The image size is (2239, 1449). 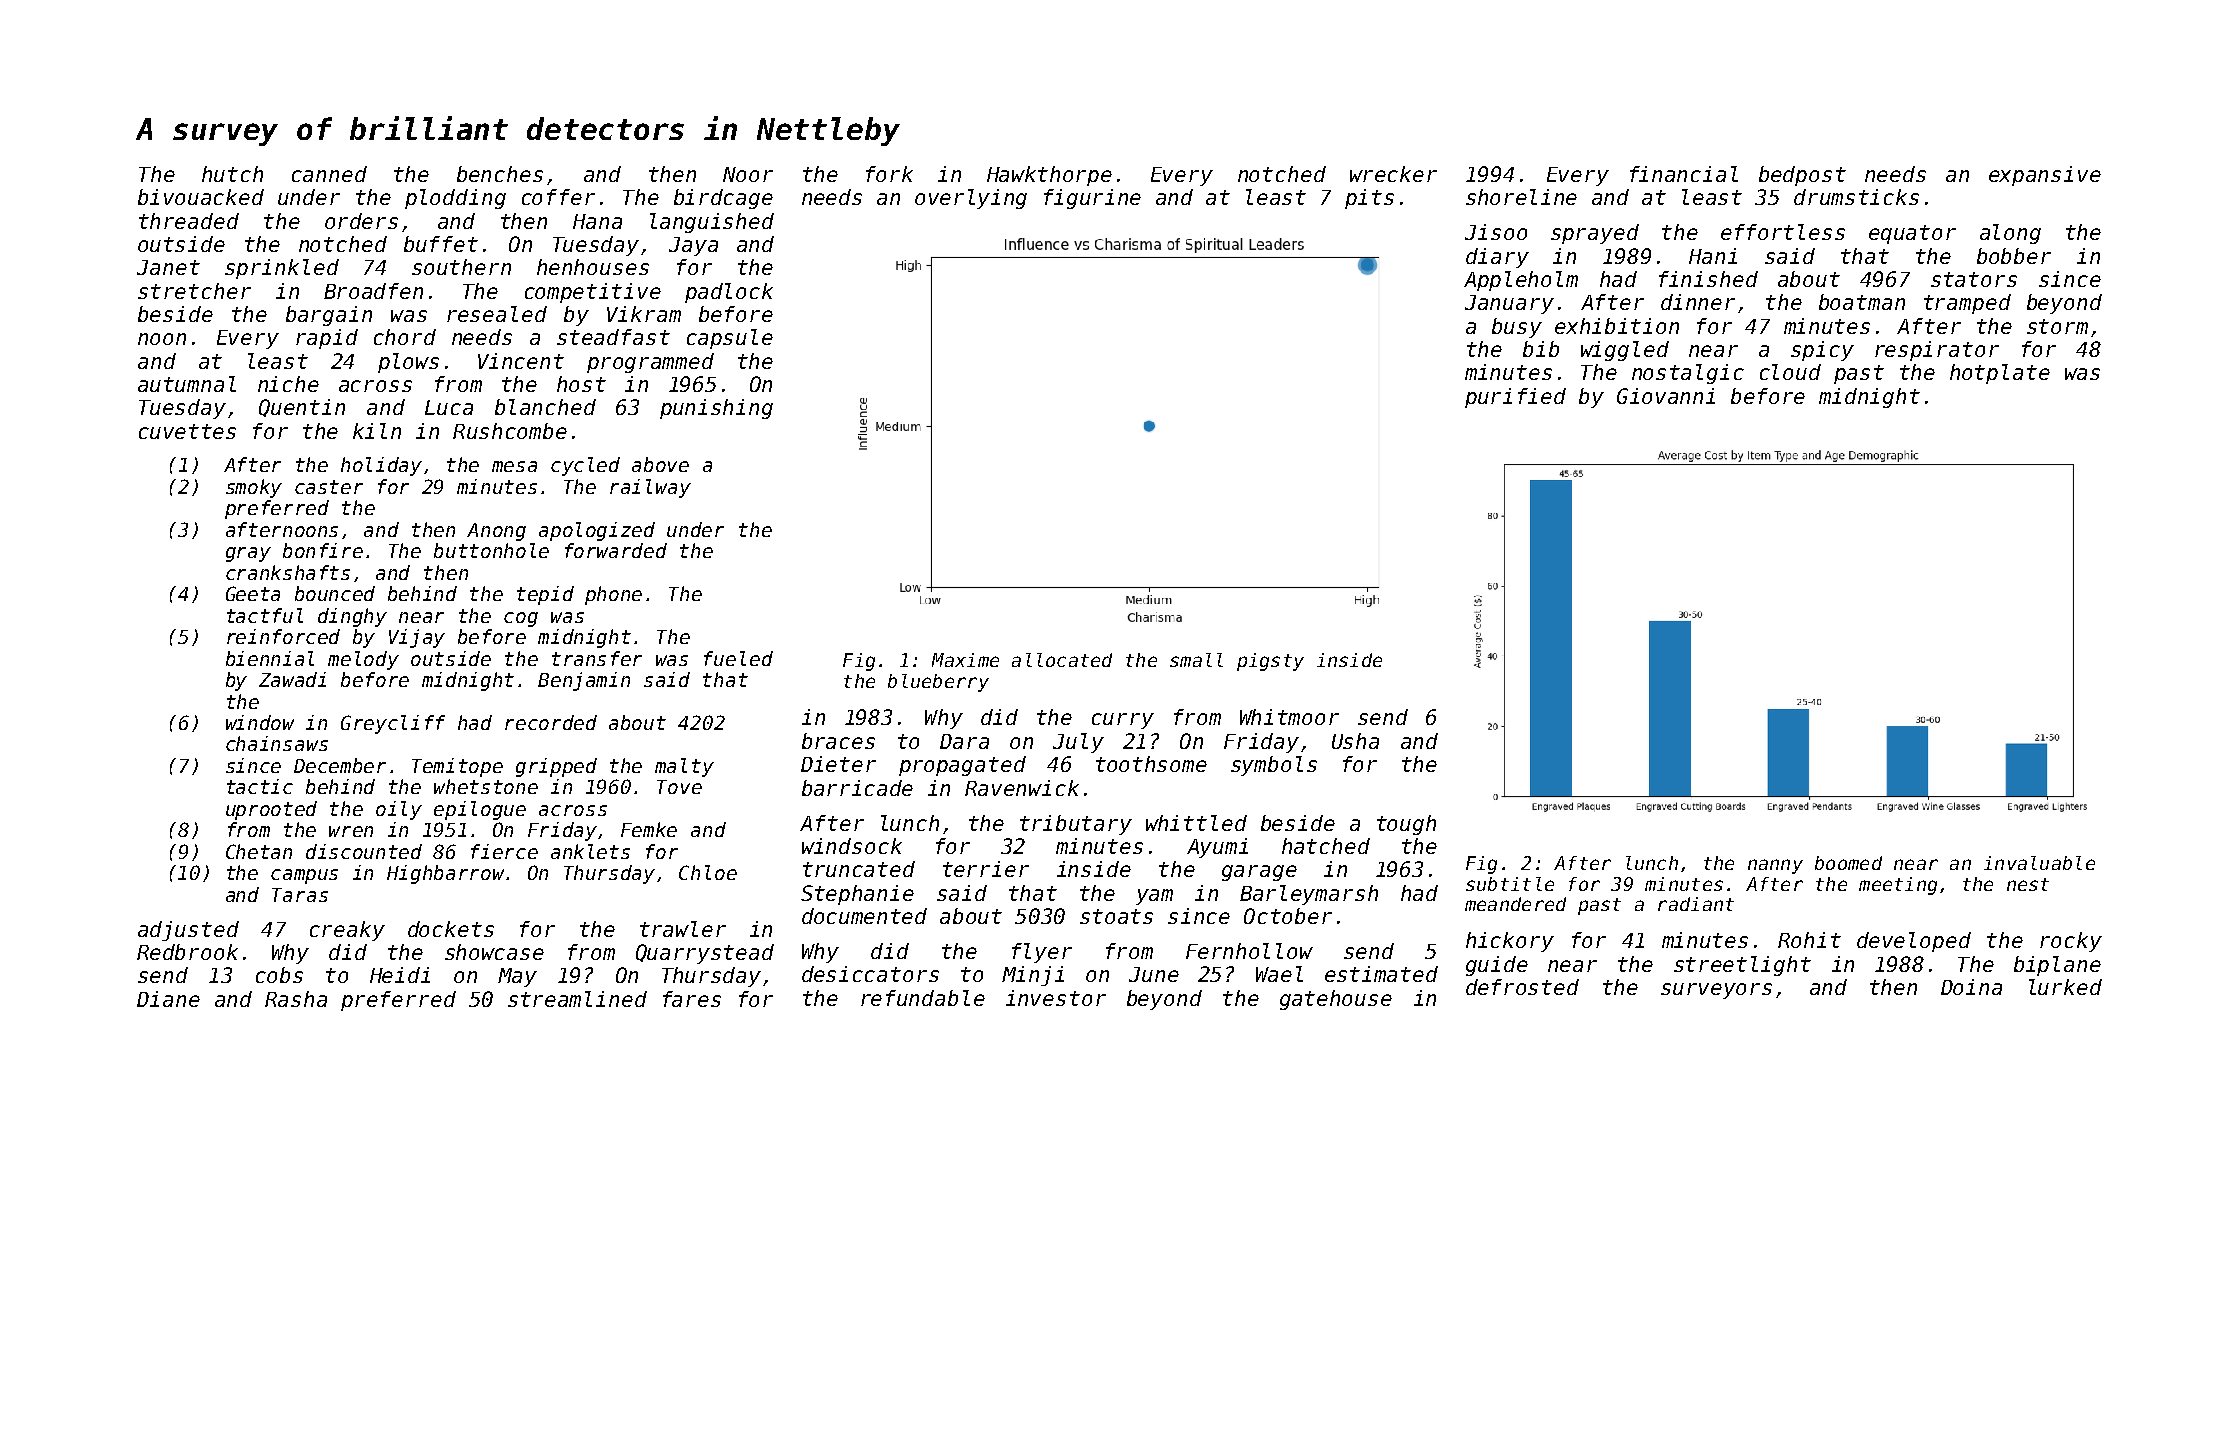 I want to click on padlock, so click(x=729, y=293).
